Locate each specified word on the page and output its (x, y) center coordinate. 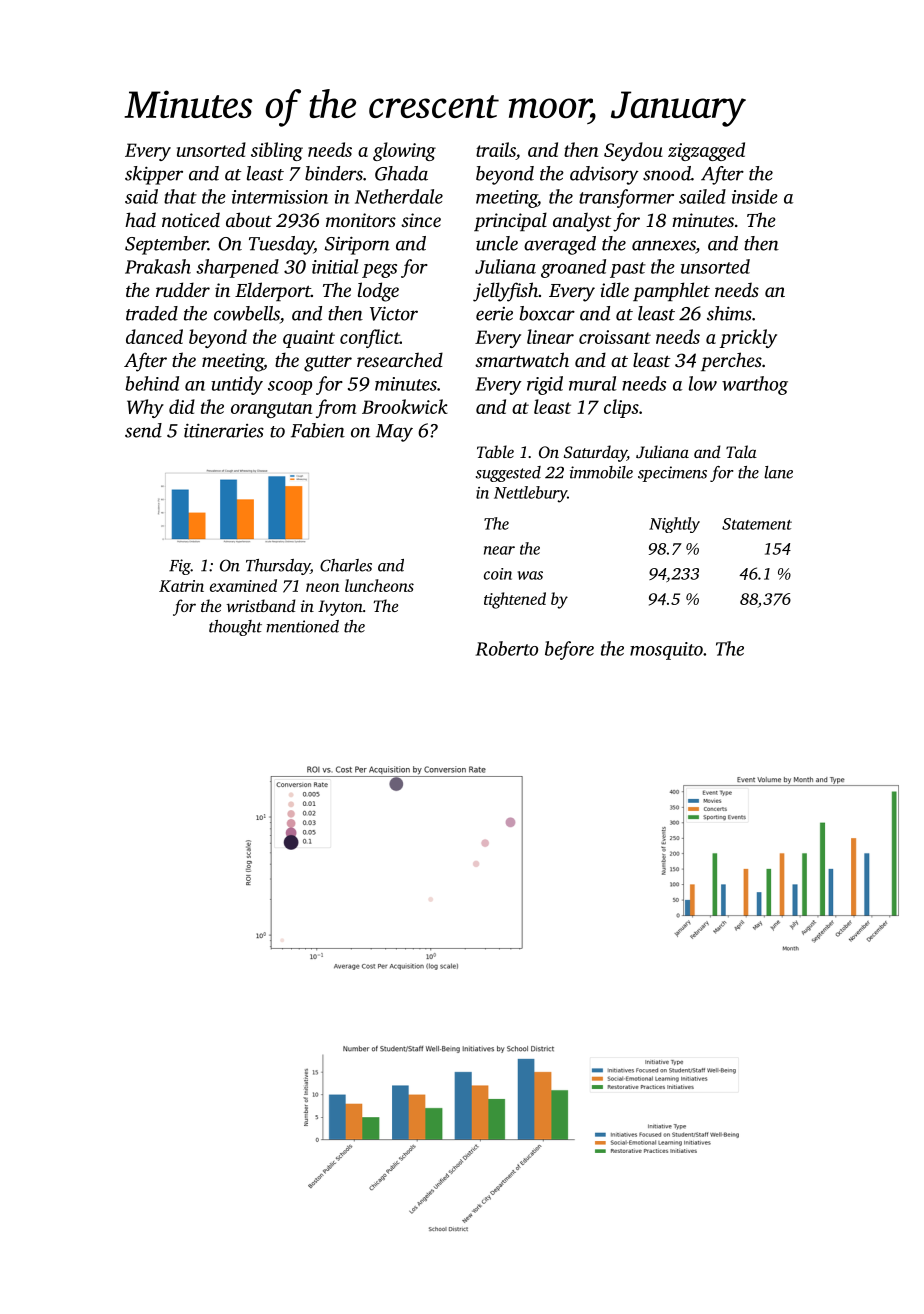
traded (152, 313)
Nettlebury (530, 494)
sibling (277, 151)
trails (496, 151)
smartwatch (522, 359)
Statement (757, 524)
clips (621, 408)
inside (754, 196)
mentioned (302, 626)
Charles (346, 565)
